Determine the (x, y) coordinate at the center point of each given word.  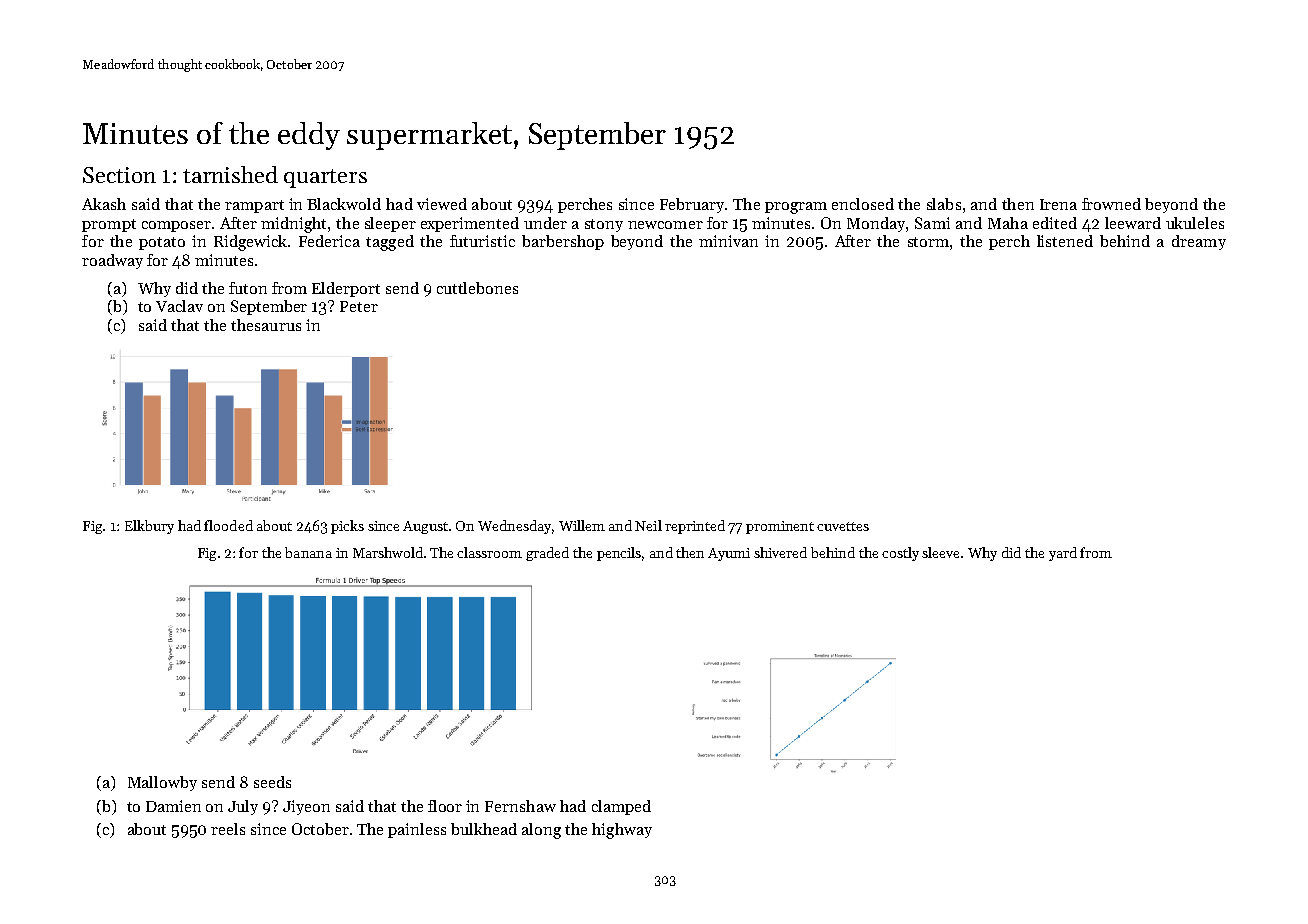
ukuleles (1195, 223)
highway (622, 831)
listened (1065, 241)
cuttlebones (477, 288)
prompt (109, 225)
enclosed (863, 204)
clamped (621, 807)
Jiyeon (306, 807)
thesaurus (266, 325)
